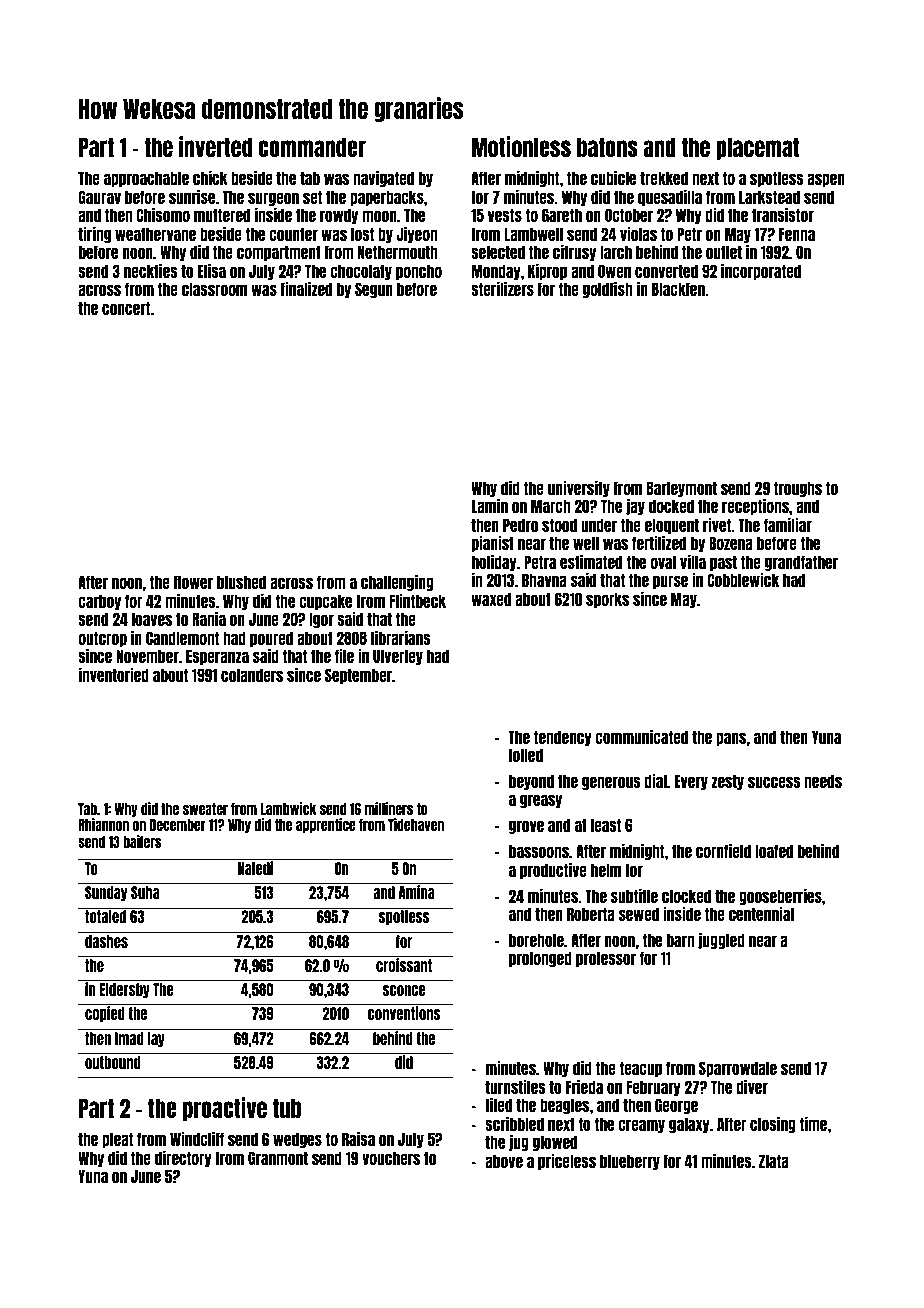  What do you see at coordinates (780, 896) in the screenshot?
I see `gooseberries` at bounding box center [780, 896].
